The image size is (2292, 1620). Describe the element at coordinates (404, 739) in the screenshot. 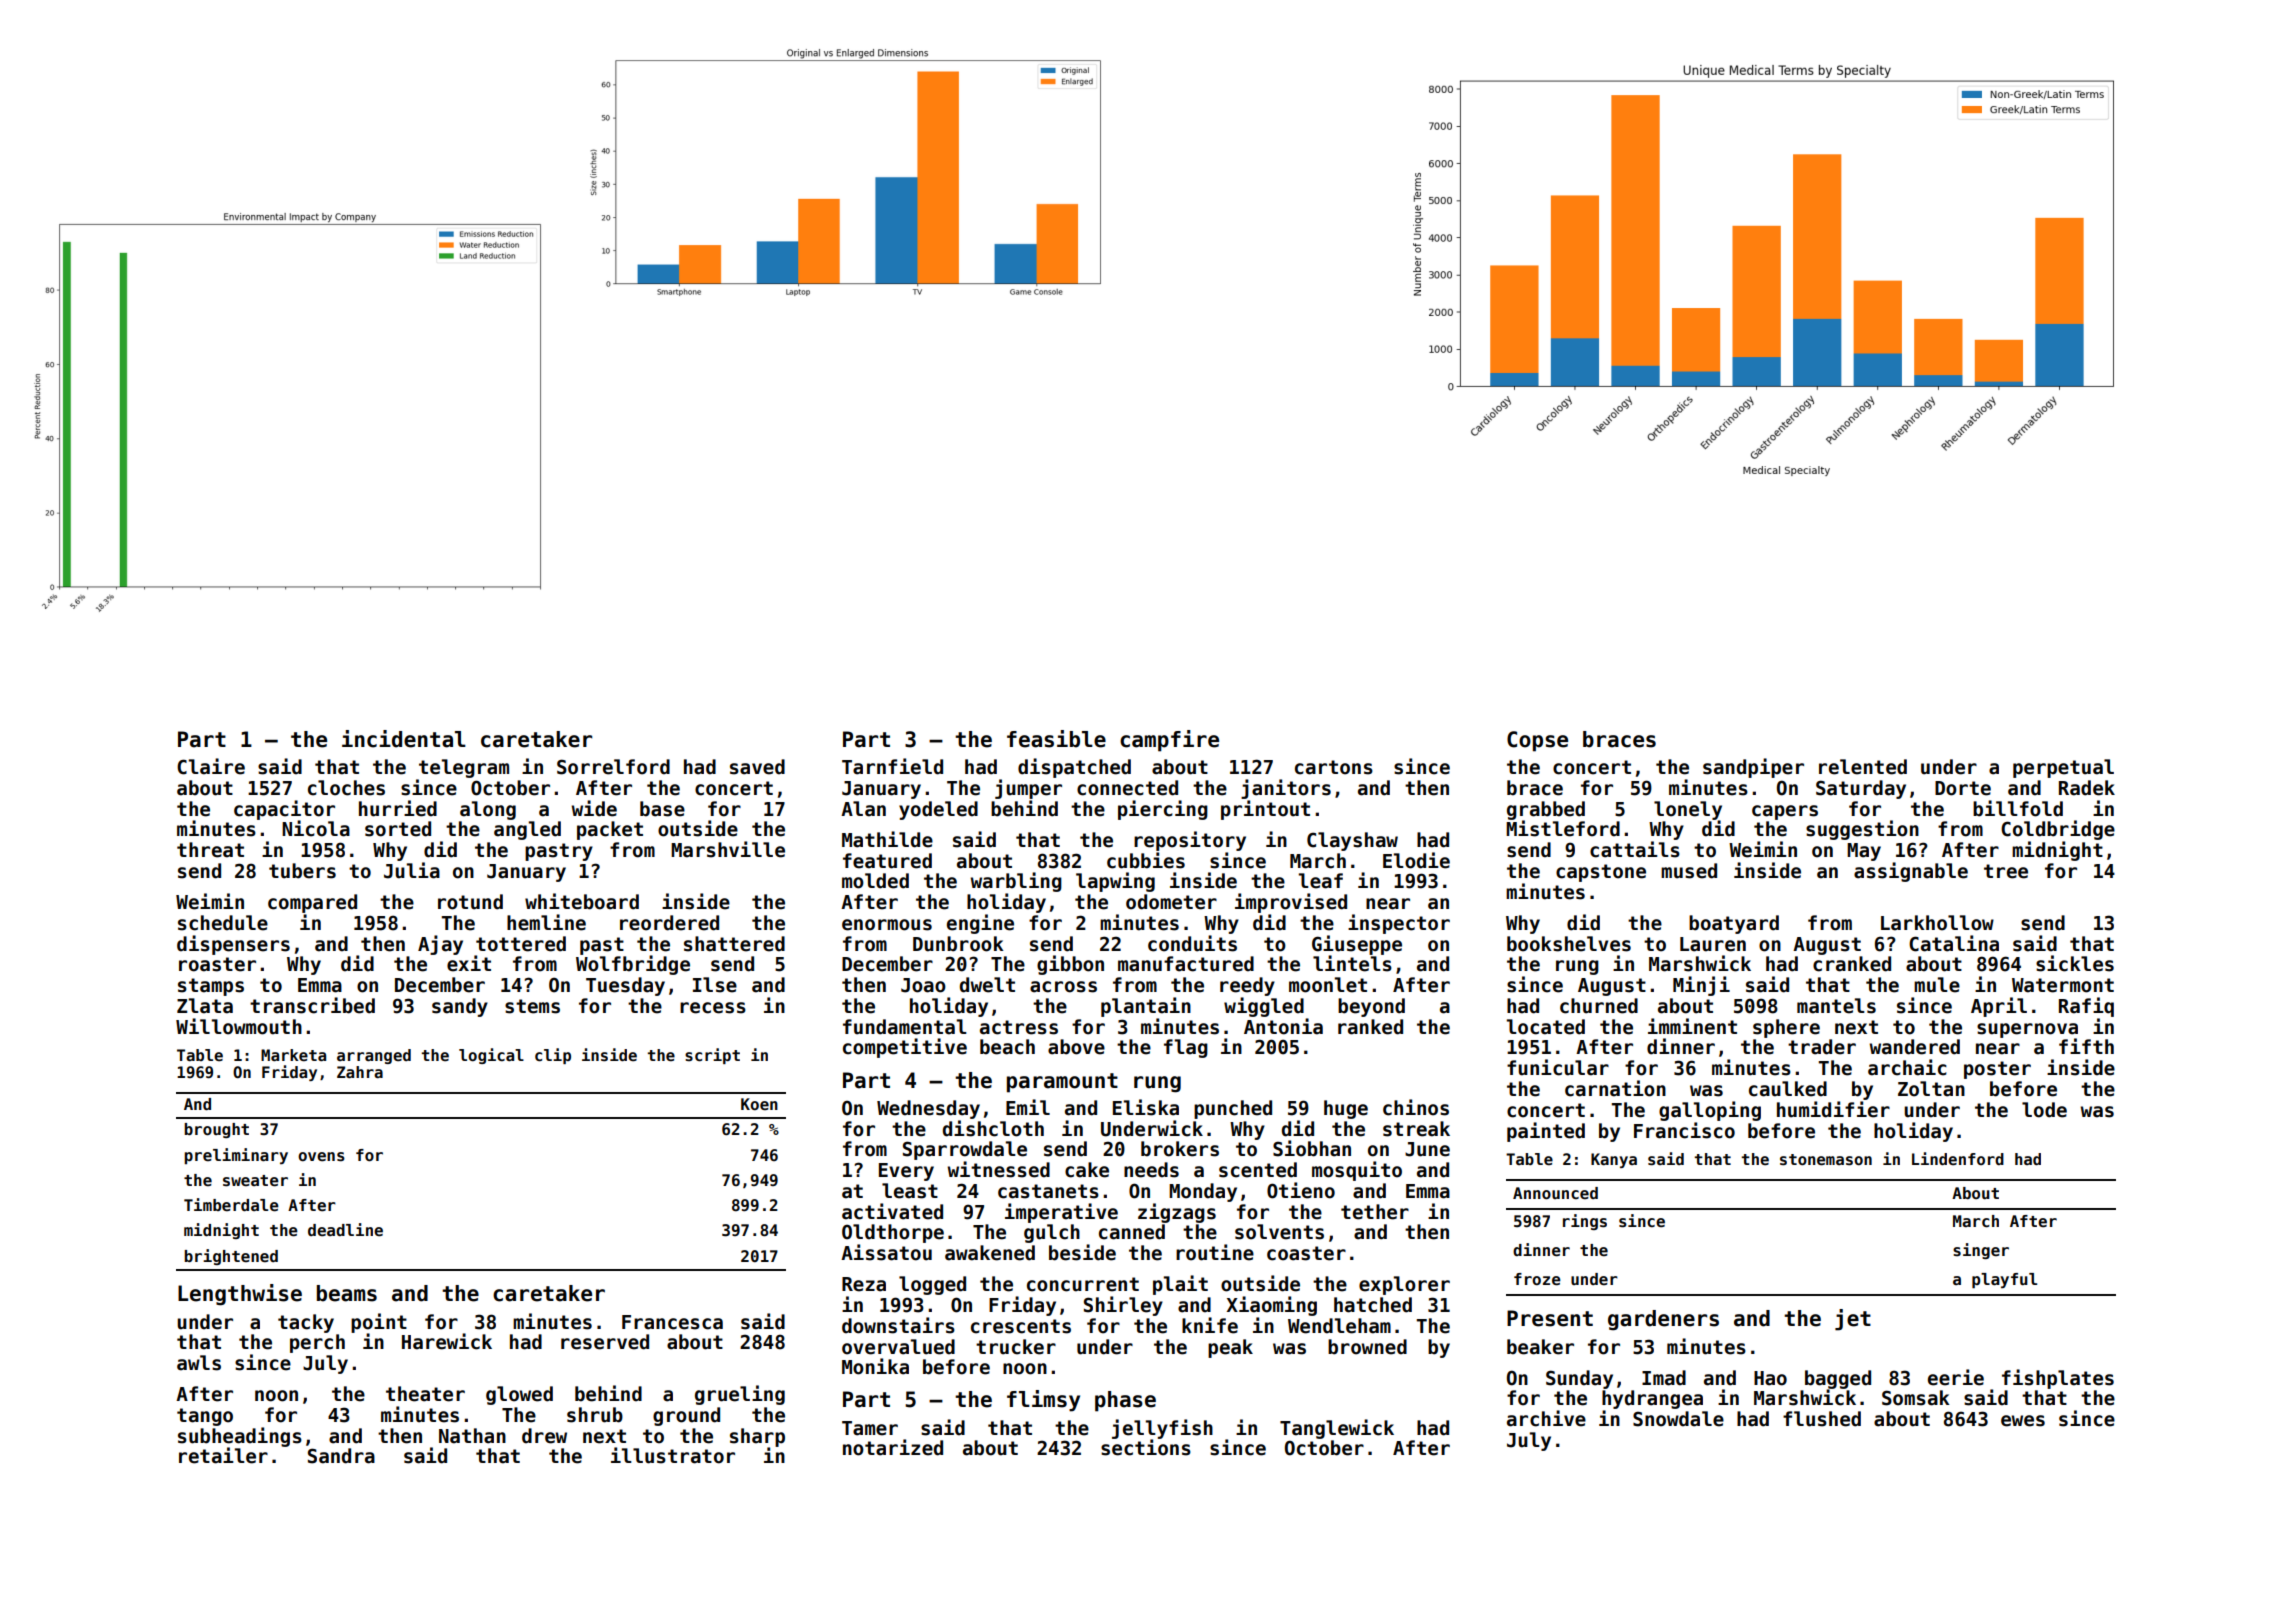

I see `incidental` at that location.
